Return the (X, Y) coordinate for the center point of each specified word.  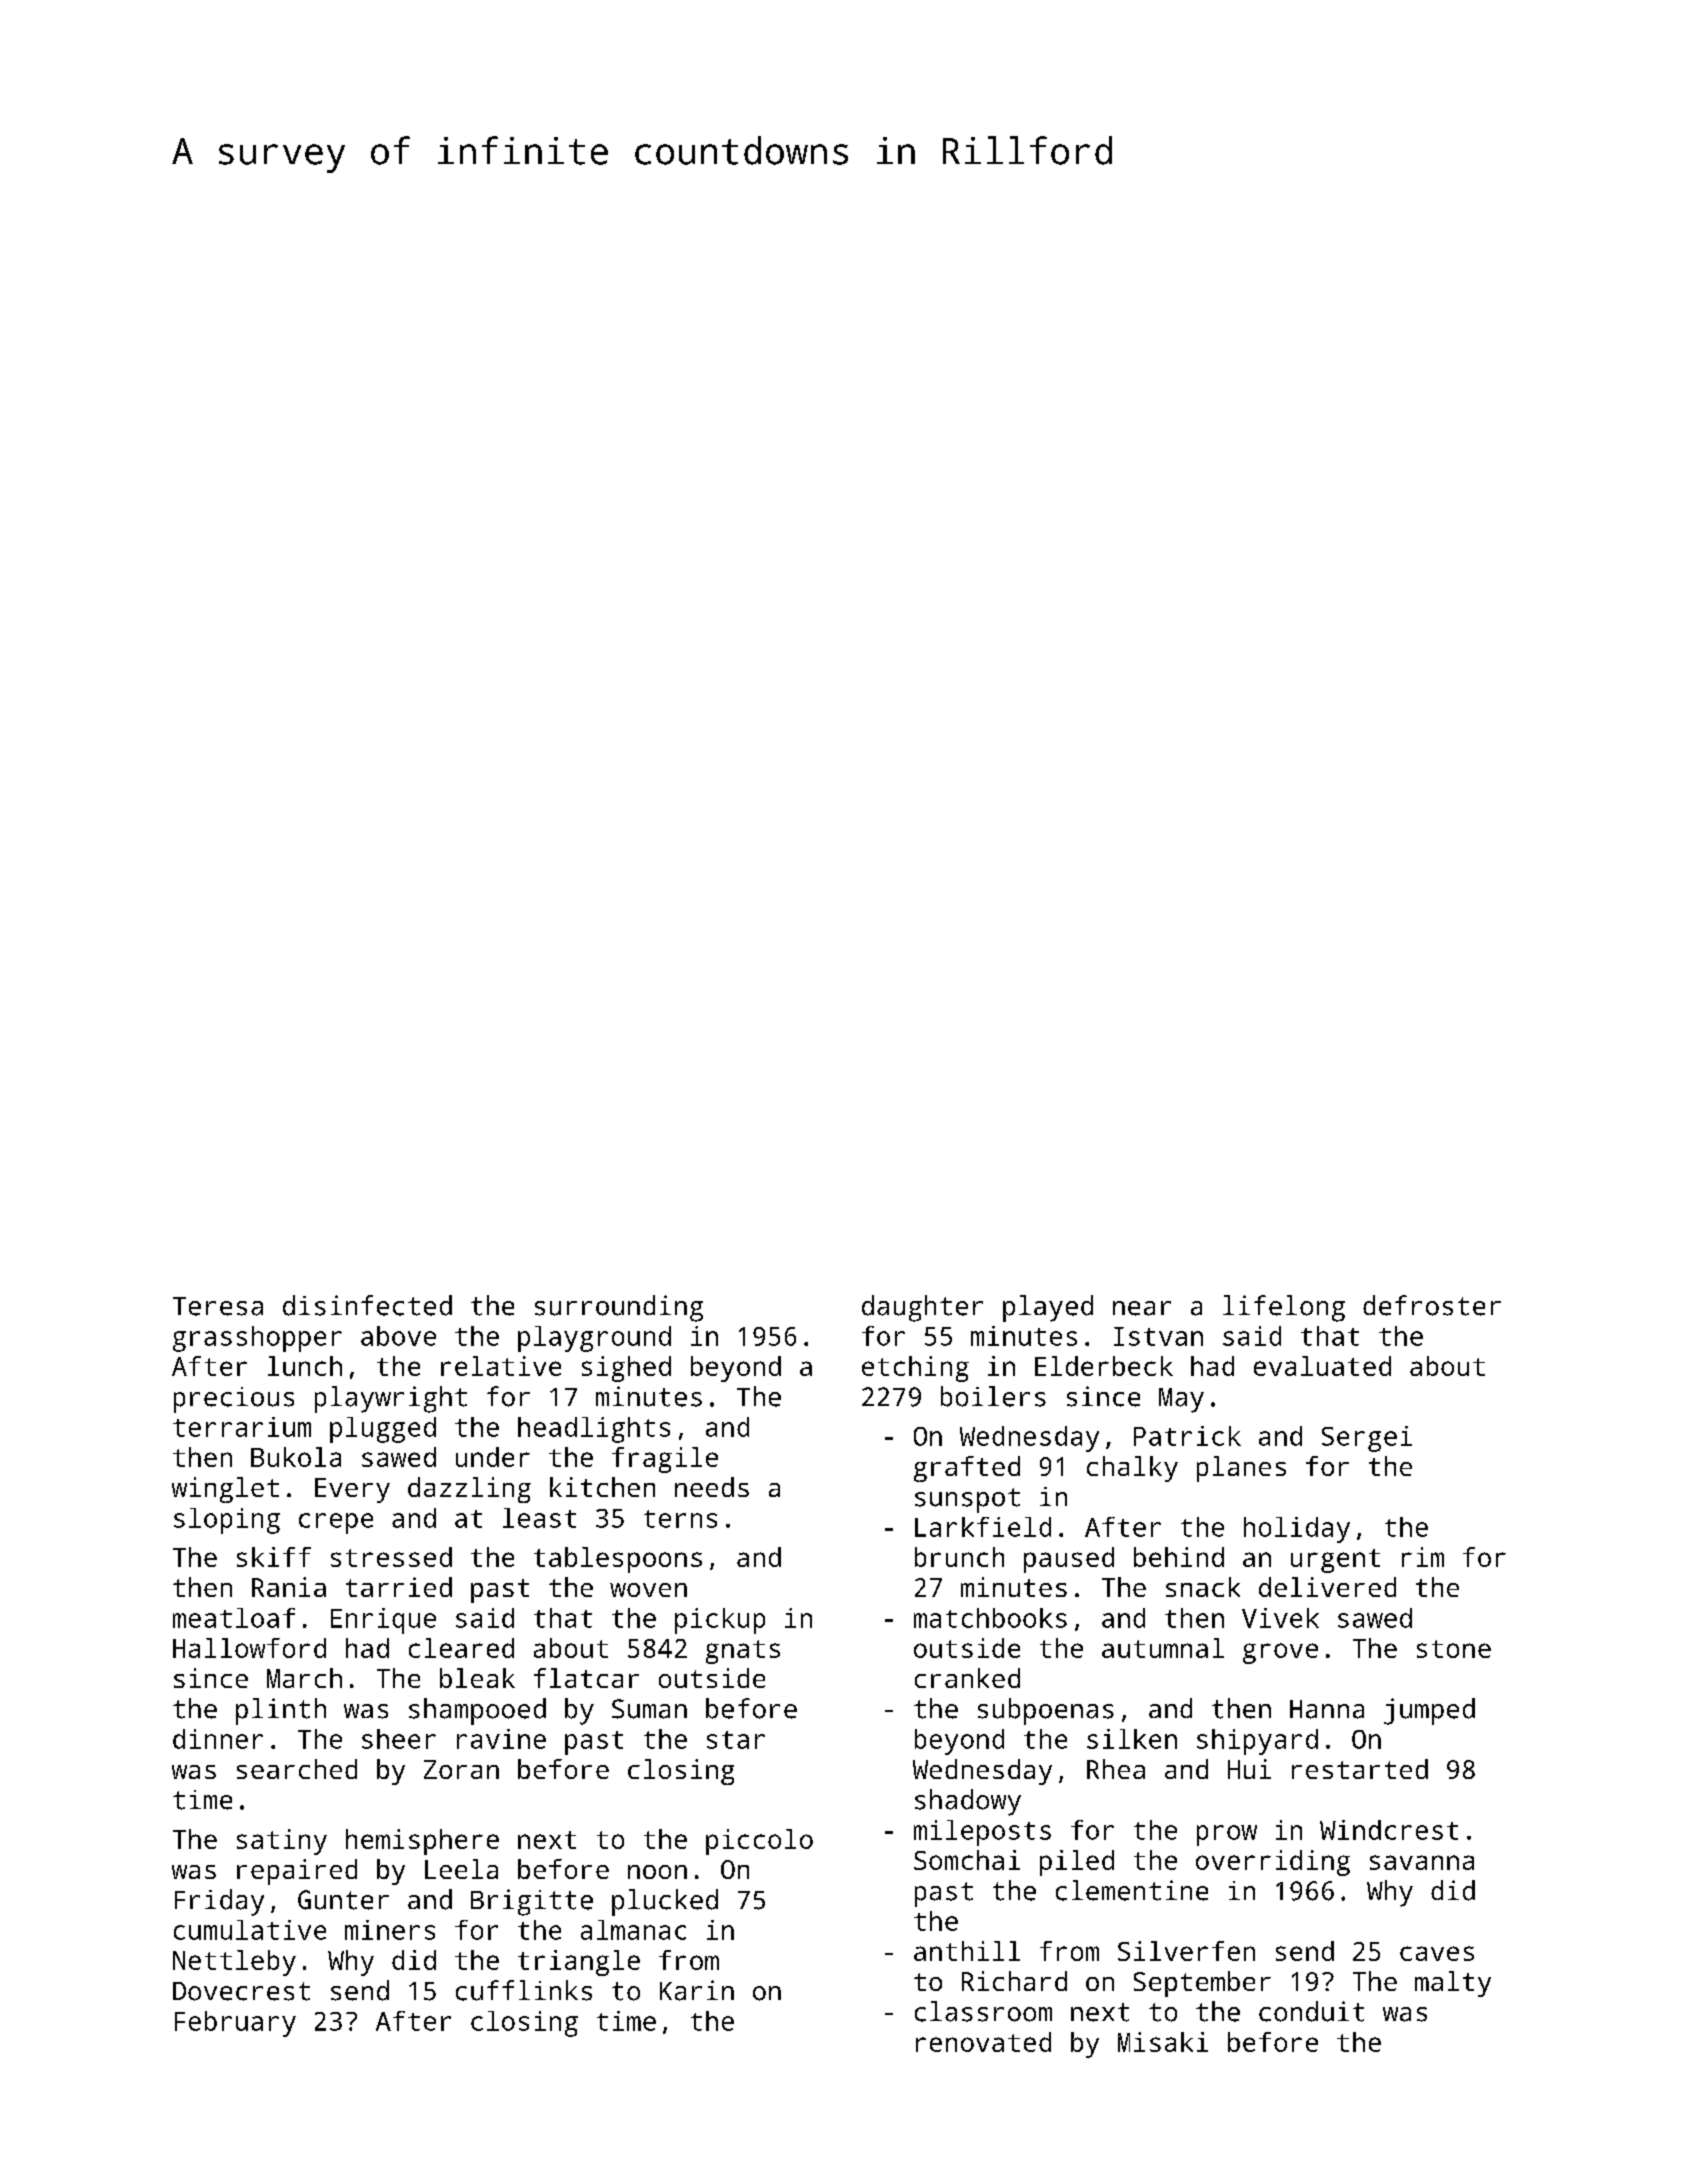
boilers (993, 1396)
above (398, 1336)
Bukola (296, 1457)
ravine (501, 1739)
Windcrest (1389, 1830)
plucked (665, 1902)
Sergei (1367, 1439)
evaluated (1322, 1366)
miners (390, 1930)
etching (915, 1369)
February (235, 2024)
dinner (218, 1739)
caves (1437, 1953)
